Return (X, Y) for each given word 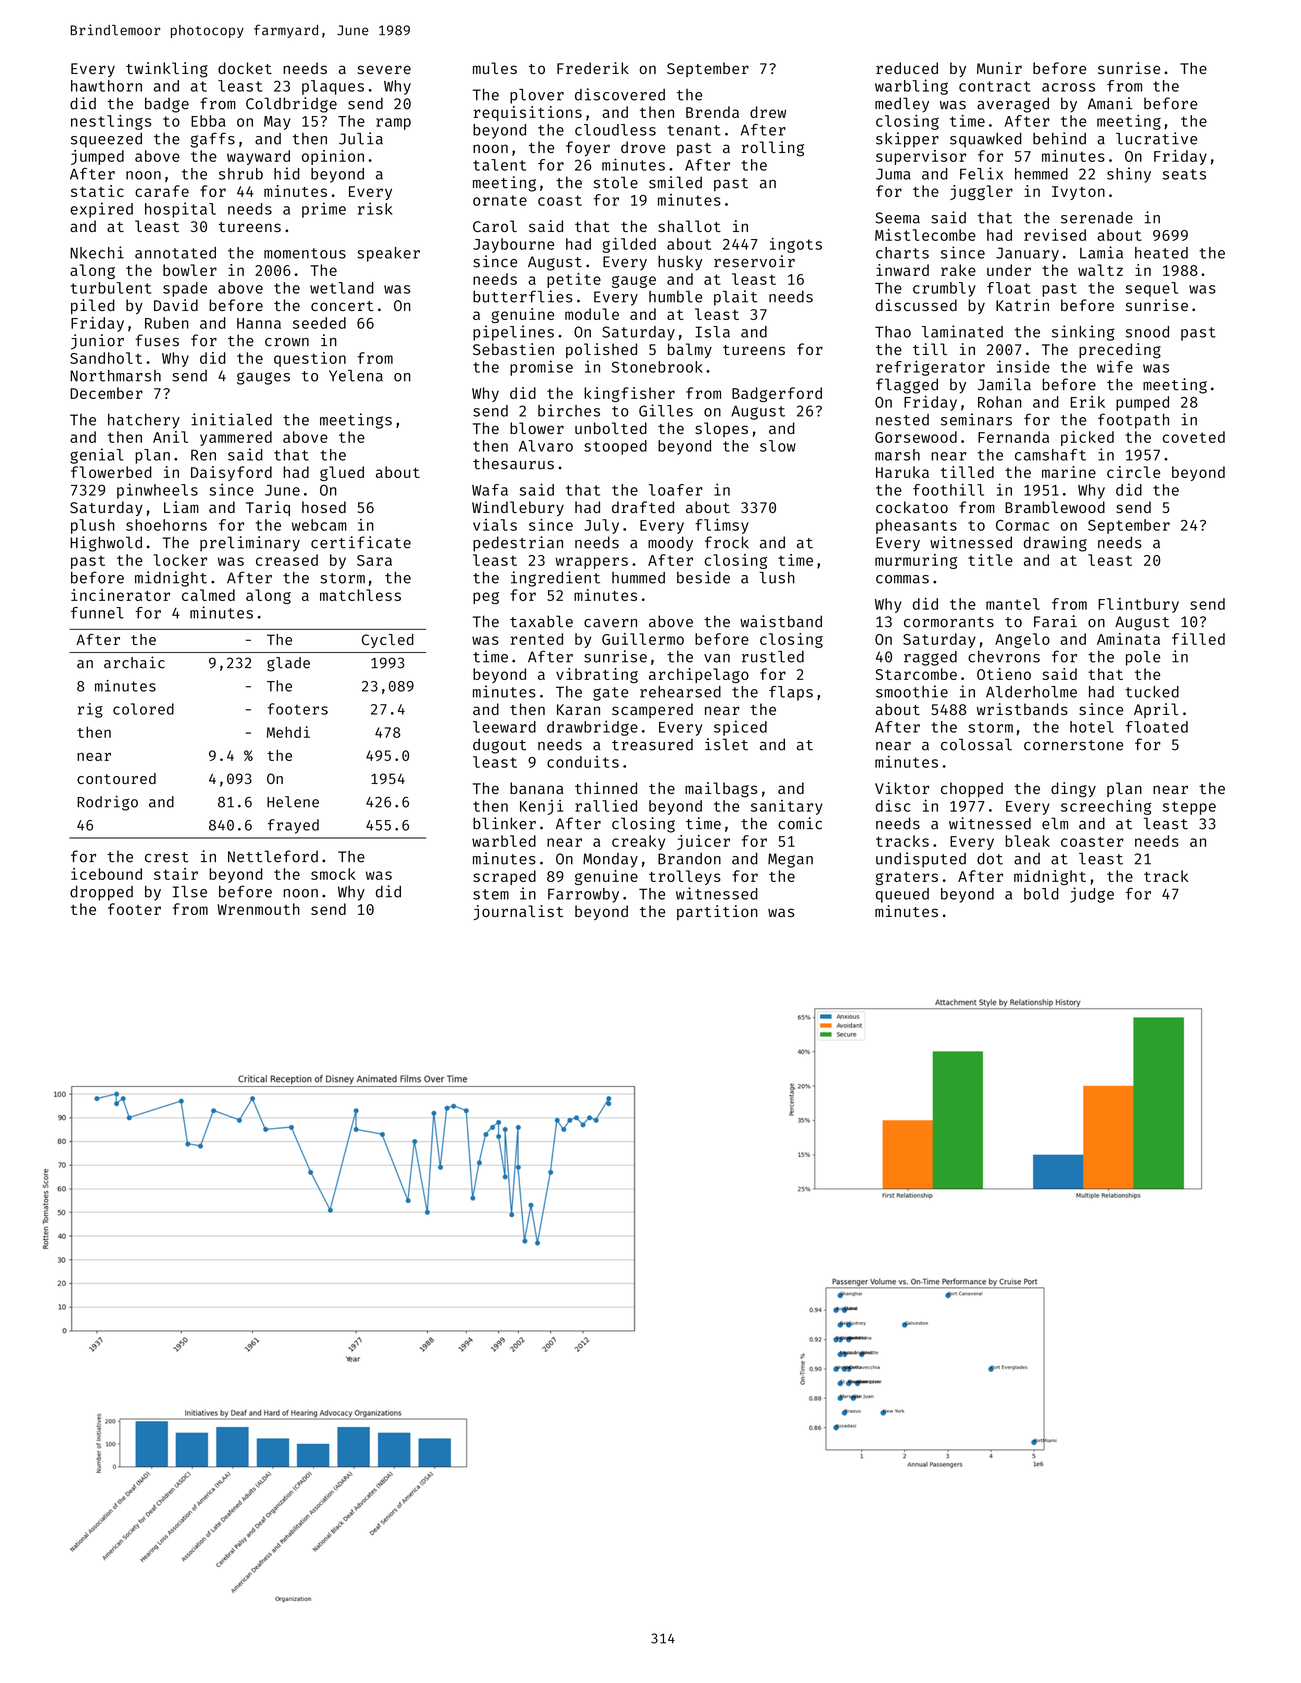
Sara (374, 560)
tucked (1152, 692)
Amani (1110, 103)
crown (287, 342)
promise (541, 368)
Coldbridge (291, 105)
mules (495, 68)
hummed (638, 578)
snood (1147, 332)
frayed (293, 826)
